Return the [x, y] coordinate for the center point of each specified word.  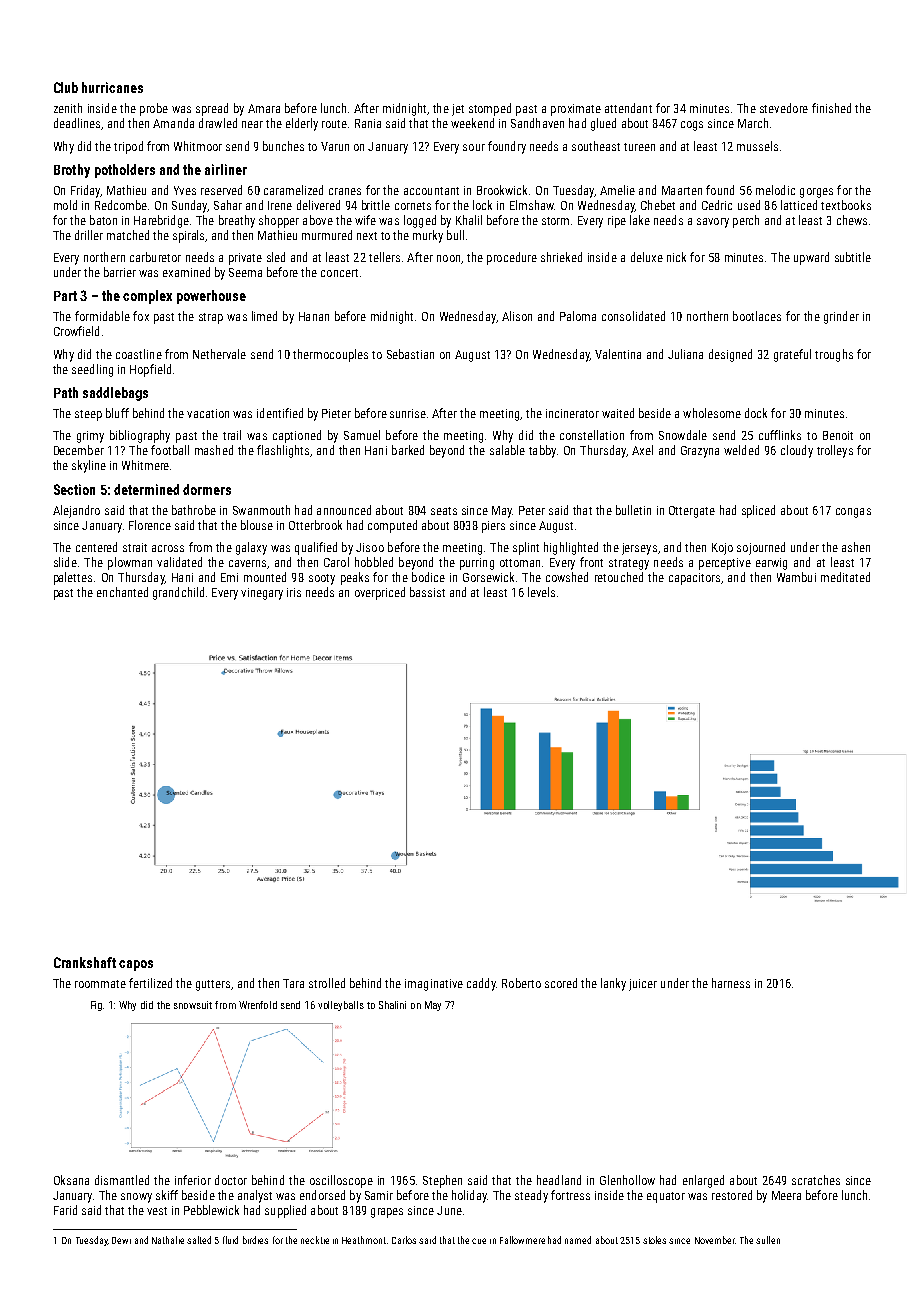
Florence [150, 525]
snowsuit [193, 1005]
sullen [768, 1240]
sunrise [408, 413]
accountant [431, 191]
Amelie [617, 190]
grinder [841, 317]
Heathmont [364, 1240]
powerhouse [211, 297]
